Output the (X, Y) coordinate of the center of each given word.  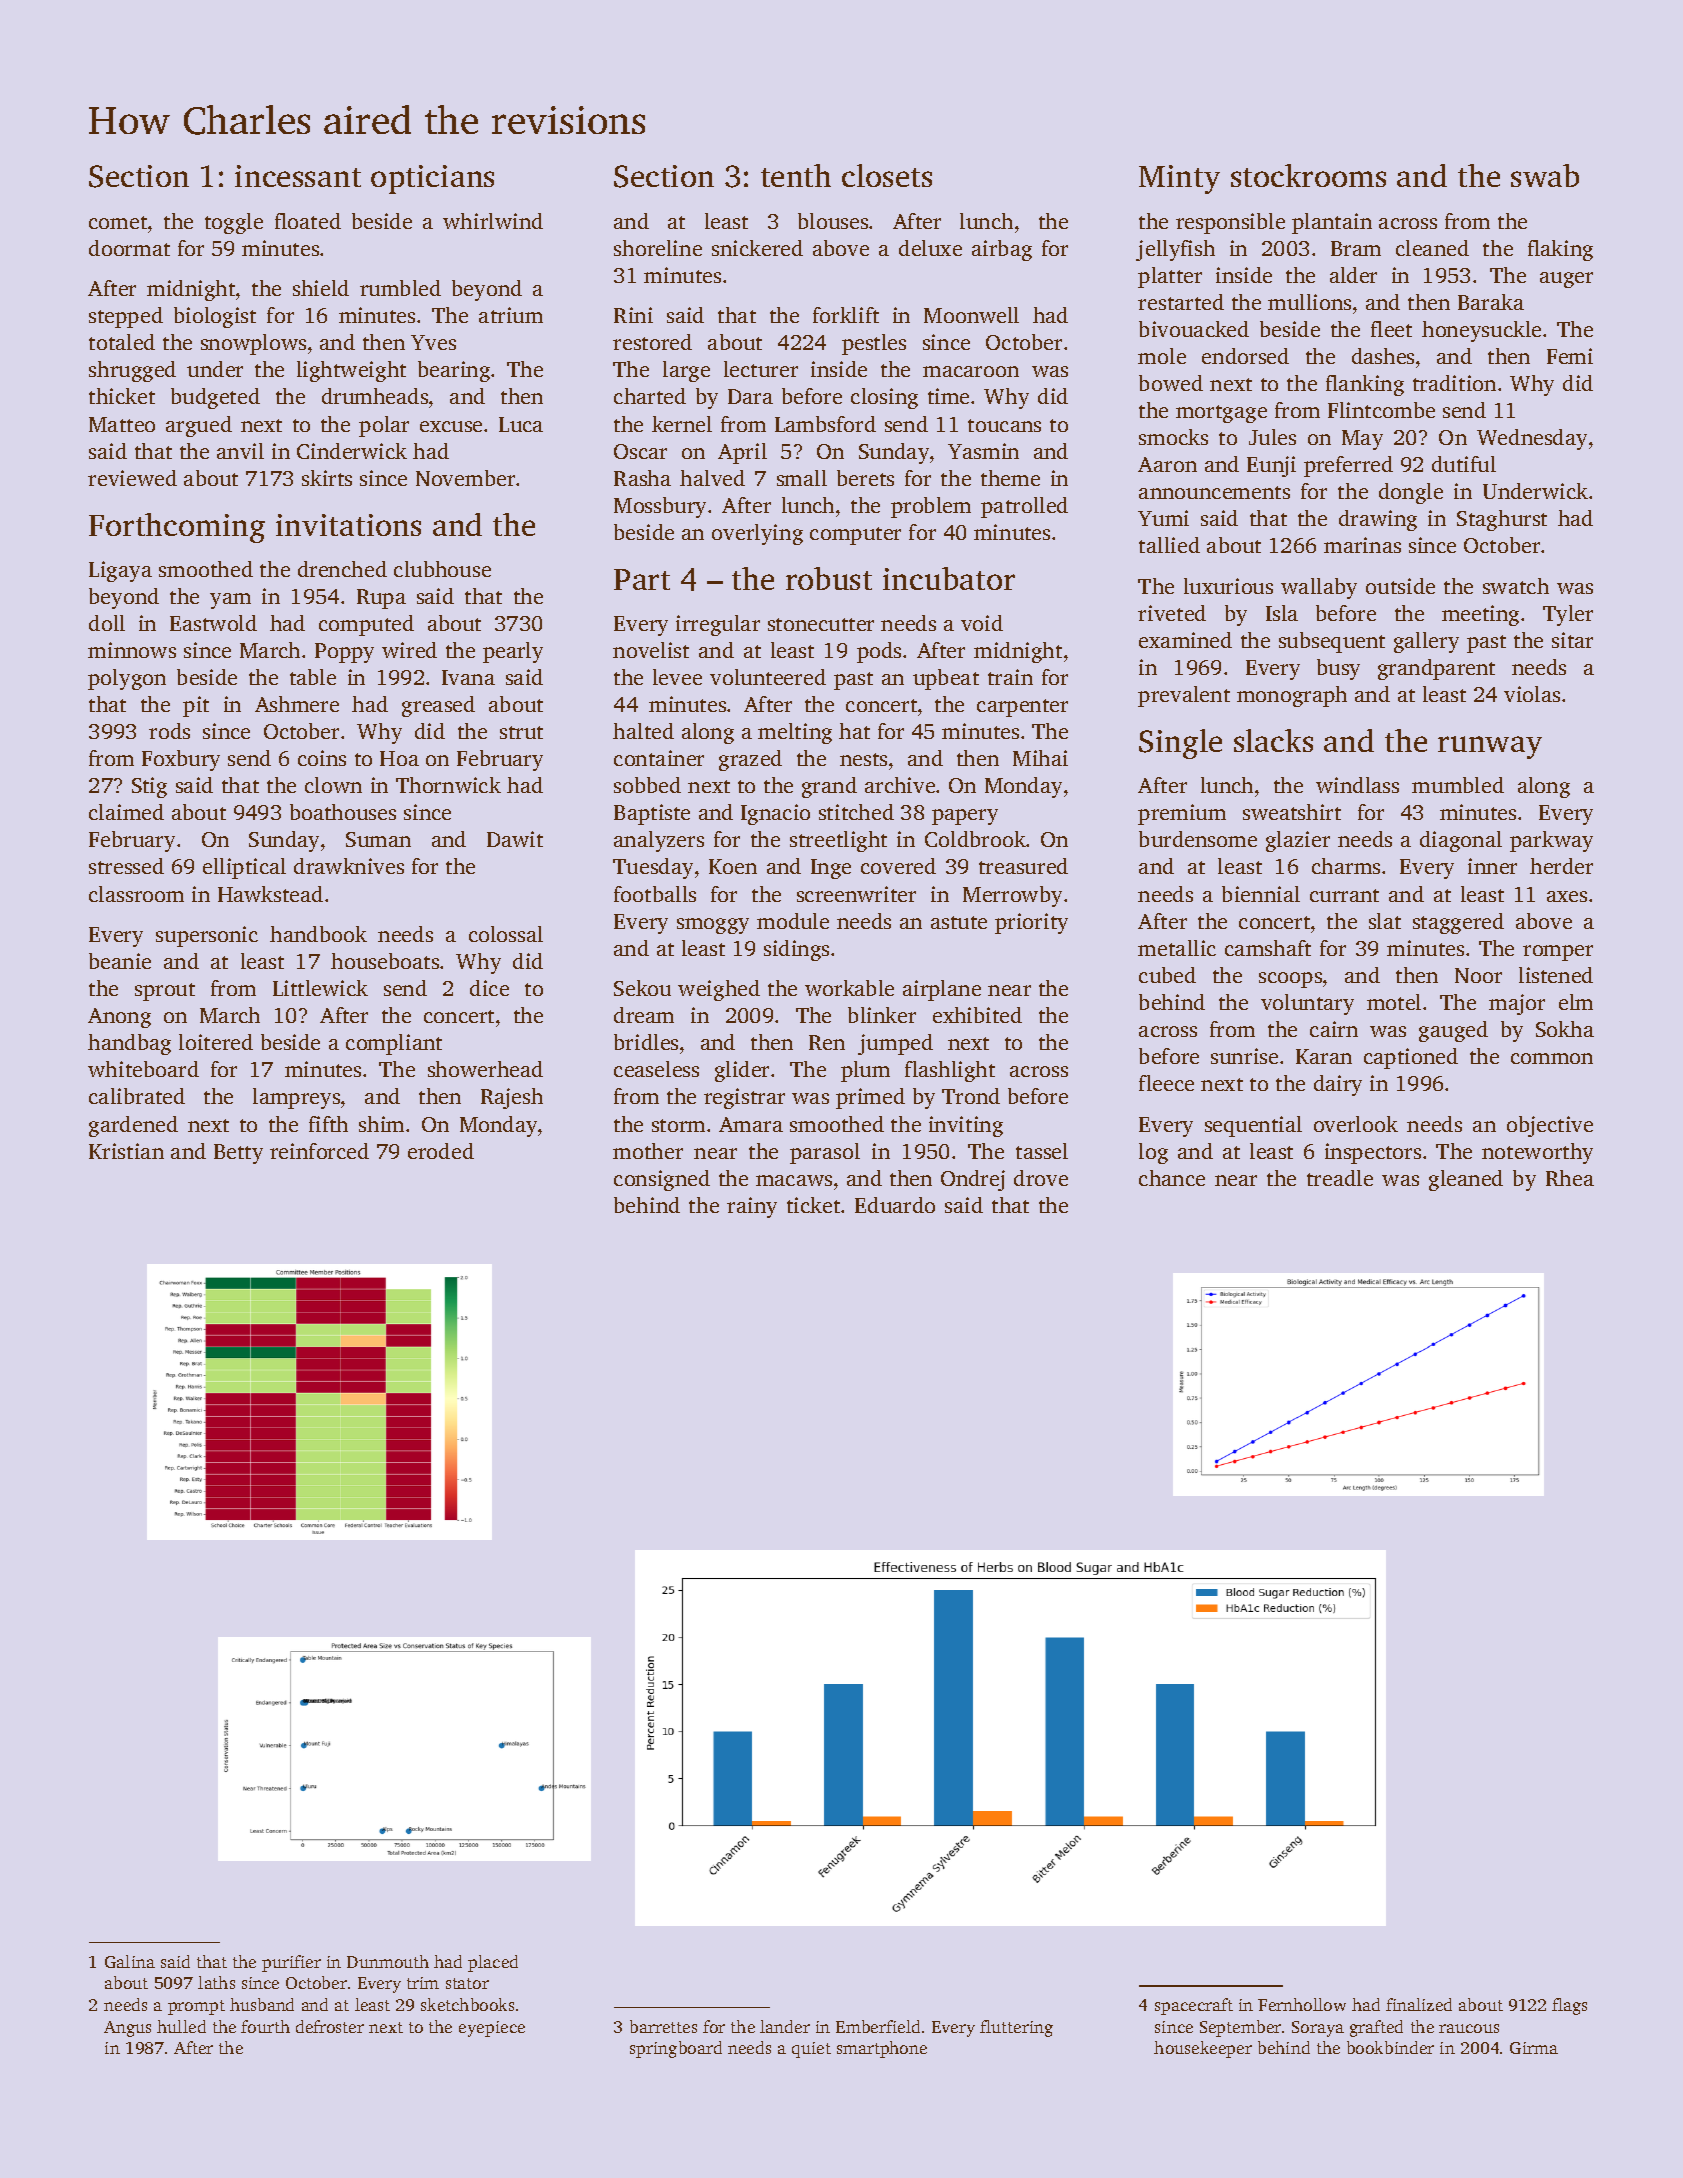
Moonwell (971, 315)
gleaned (1466, 1180)
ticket (813, 1205)
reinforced (319, 1151)
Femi (1570, 356)
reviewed (132, 478)
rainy (752, 1207)
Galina (130, 1961)
